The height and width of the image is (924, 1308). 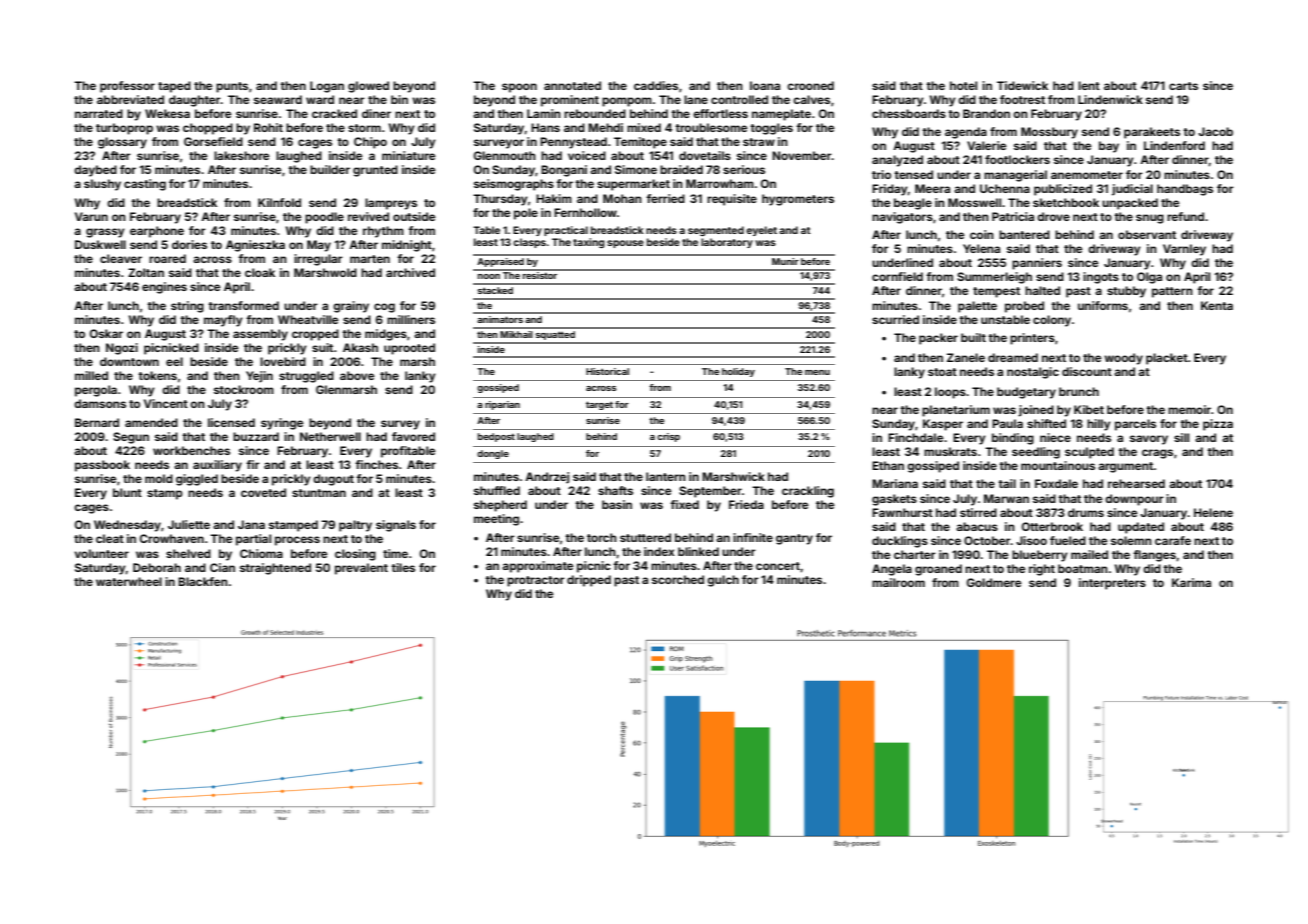 What do you see at coordinates (122, 143) in the image?
I see `glossary` at bounding box center [122, 143].
